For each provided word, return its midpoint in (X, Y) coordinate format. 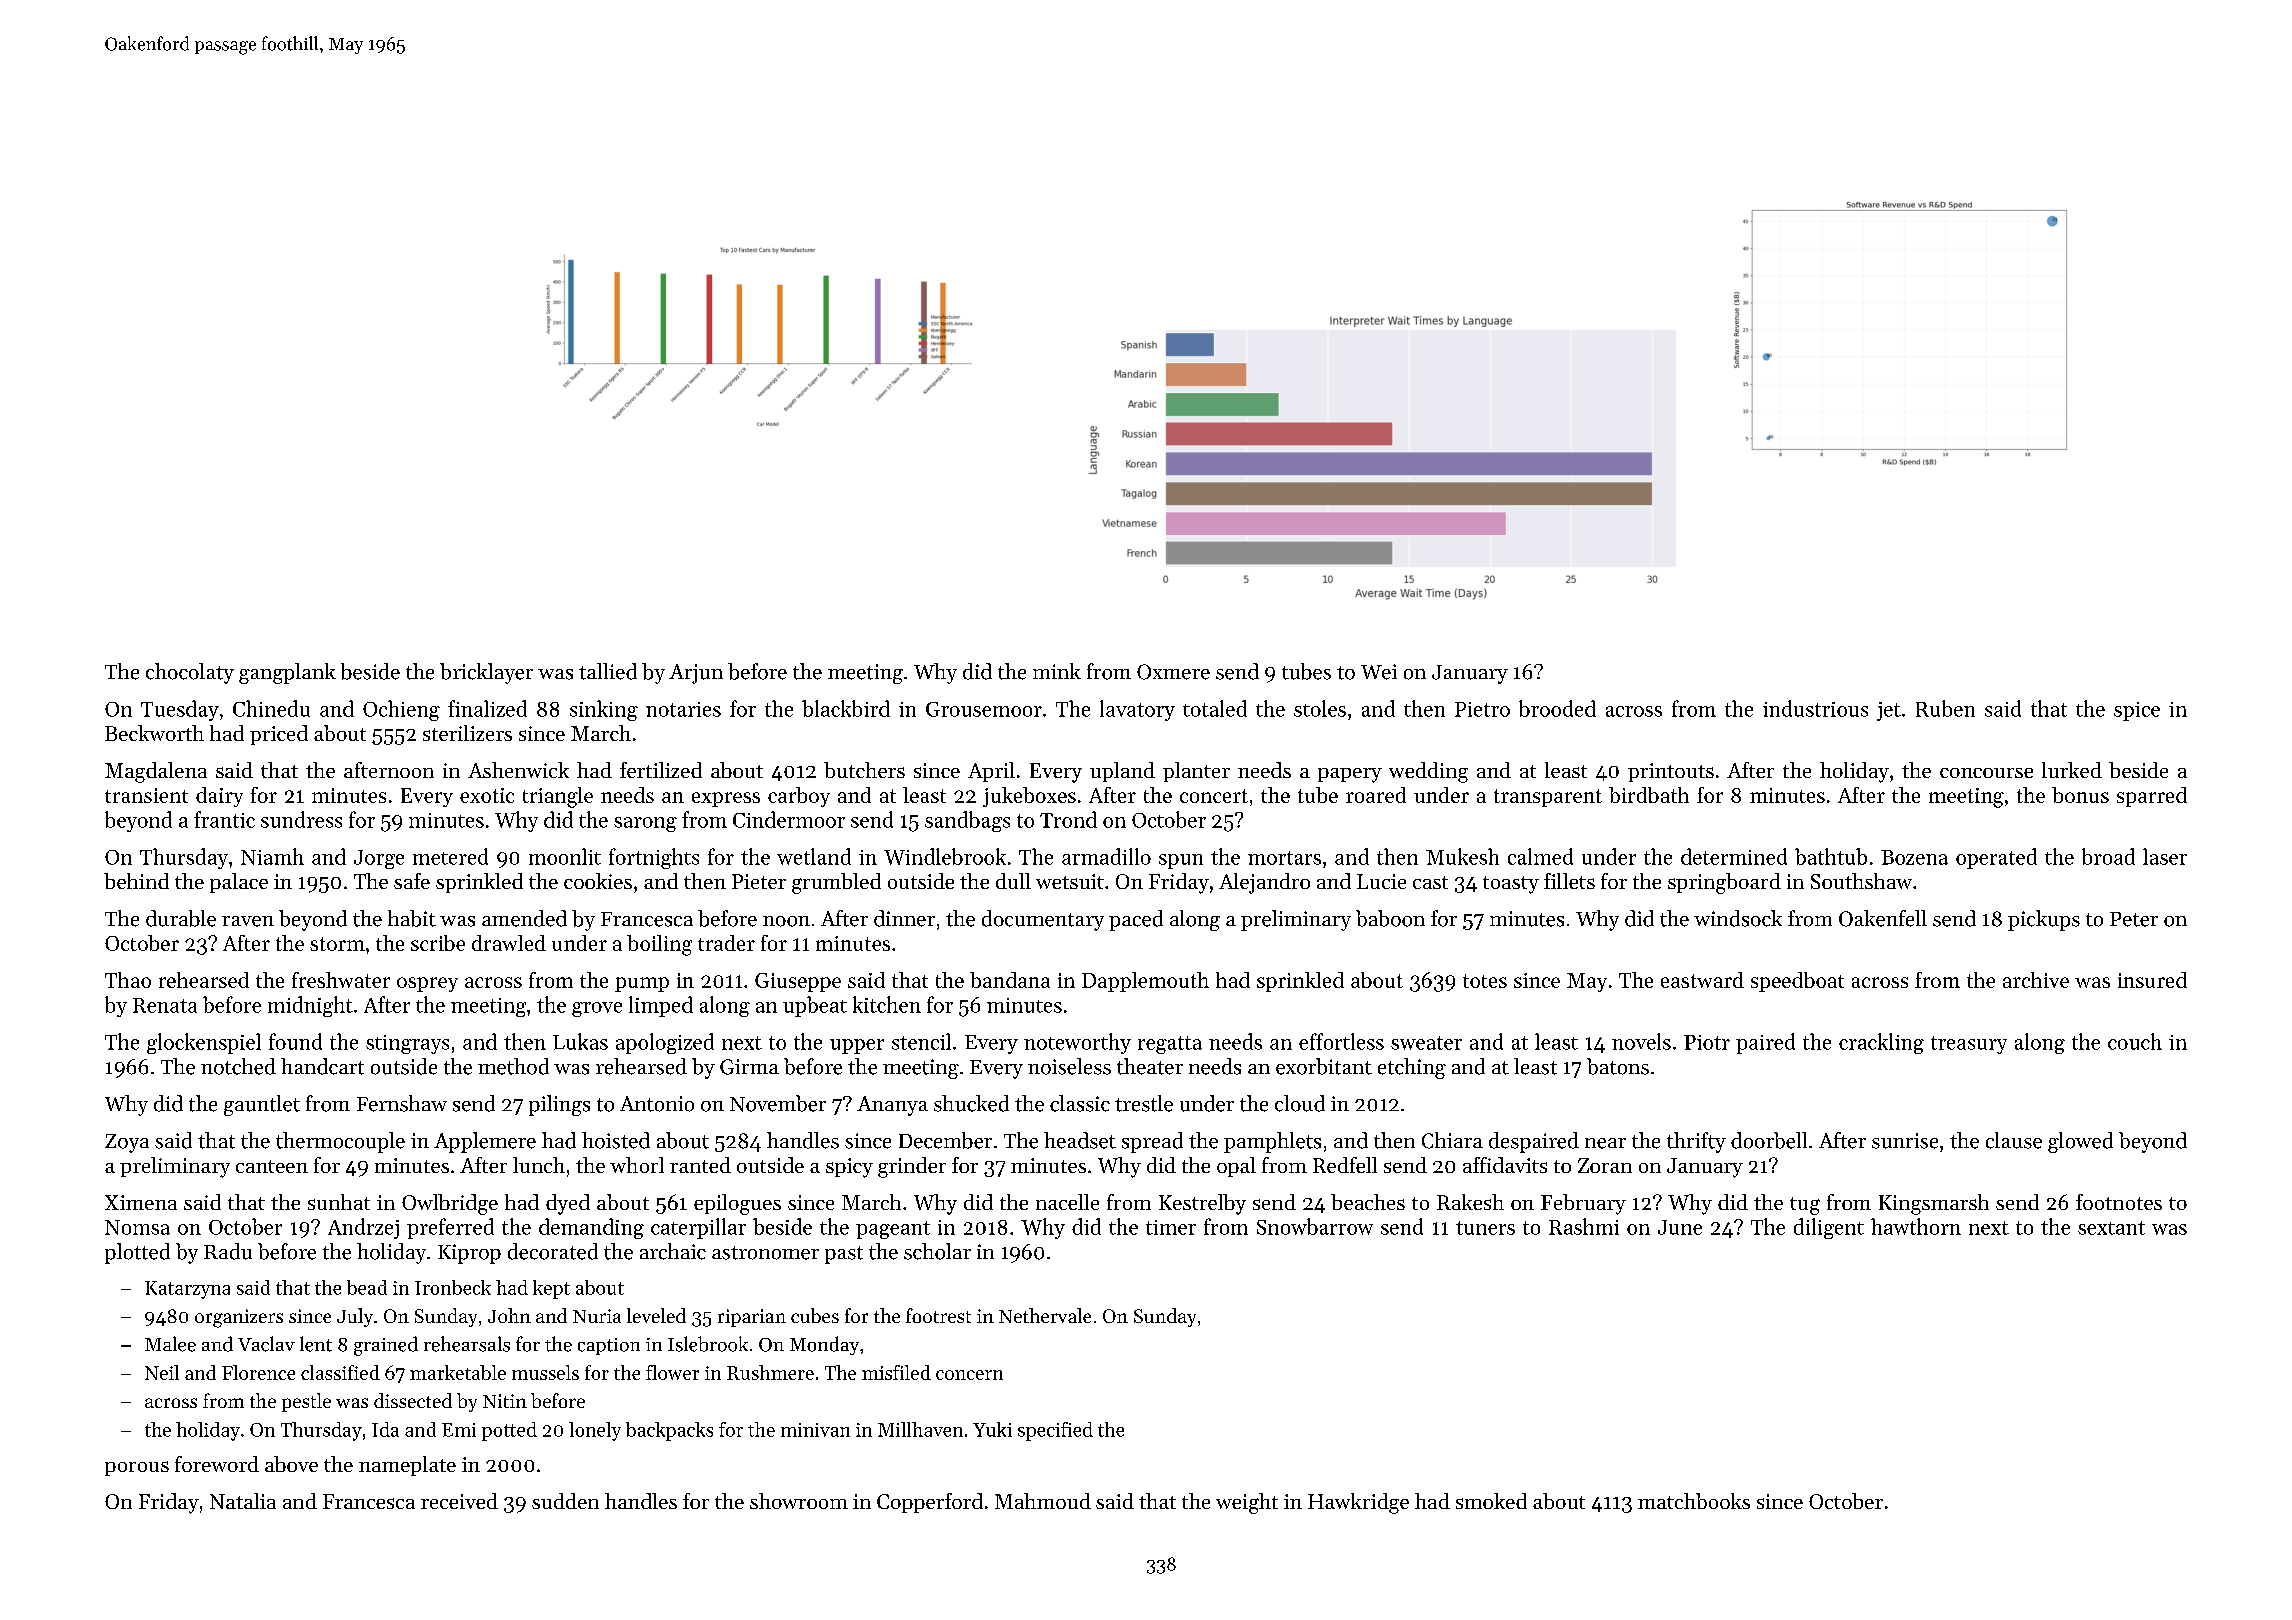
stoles (1320, 708)
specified (1055, 1431)
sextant (2111, 1228)
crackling (1881, 1043)
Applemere (485, 1142)
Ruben (1945, 708)
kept (551, 1289)
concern (969, 1375)
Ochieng (401, 710)
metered (450, 856)
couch (2135, 1041)
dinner (904, 918)
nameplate (407, 1466)
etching (1412, 1068)
